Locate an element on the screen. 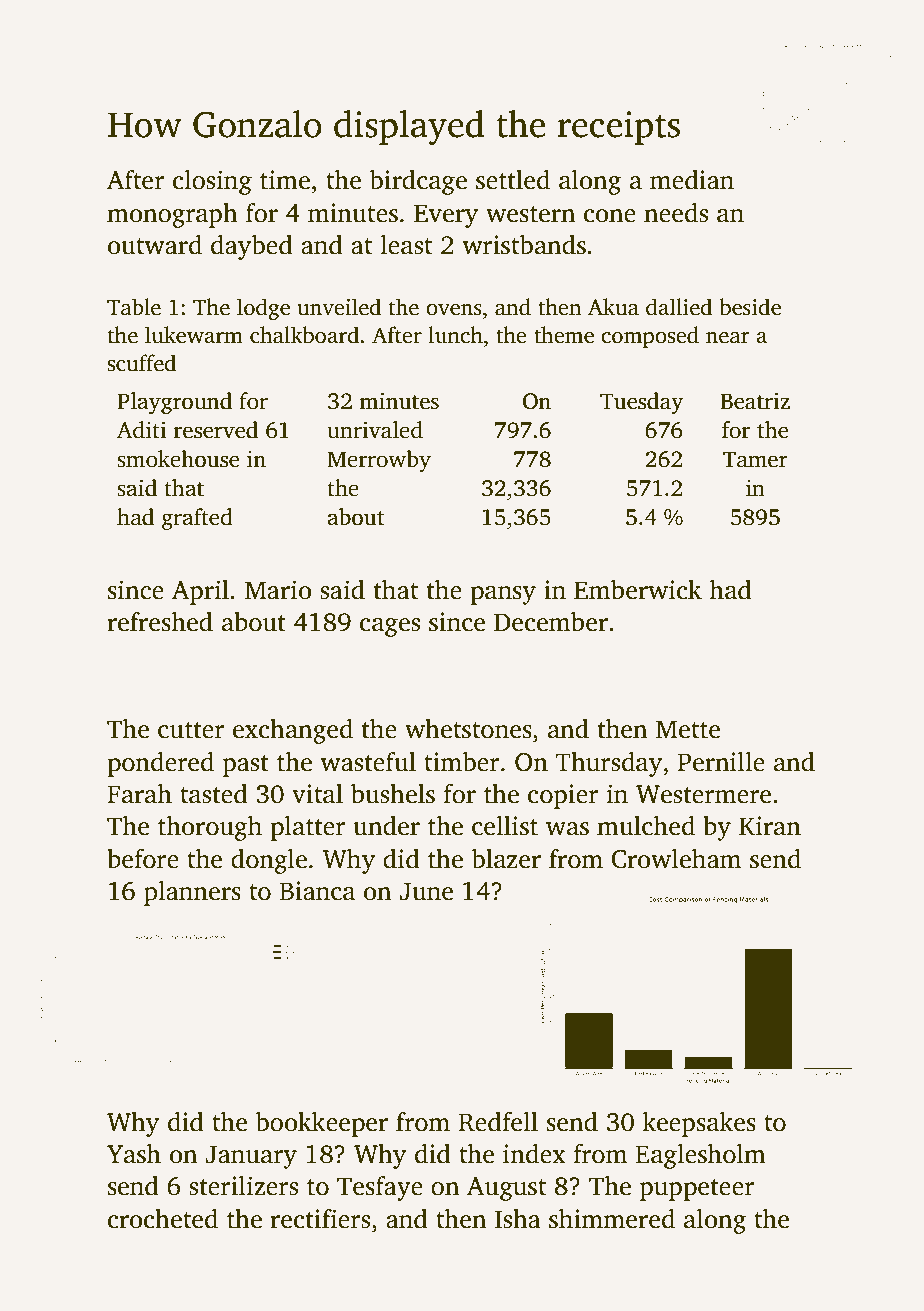 This screenshot has width=924, height=1311. lunch is located at coordinates (455, 335).
